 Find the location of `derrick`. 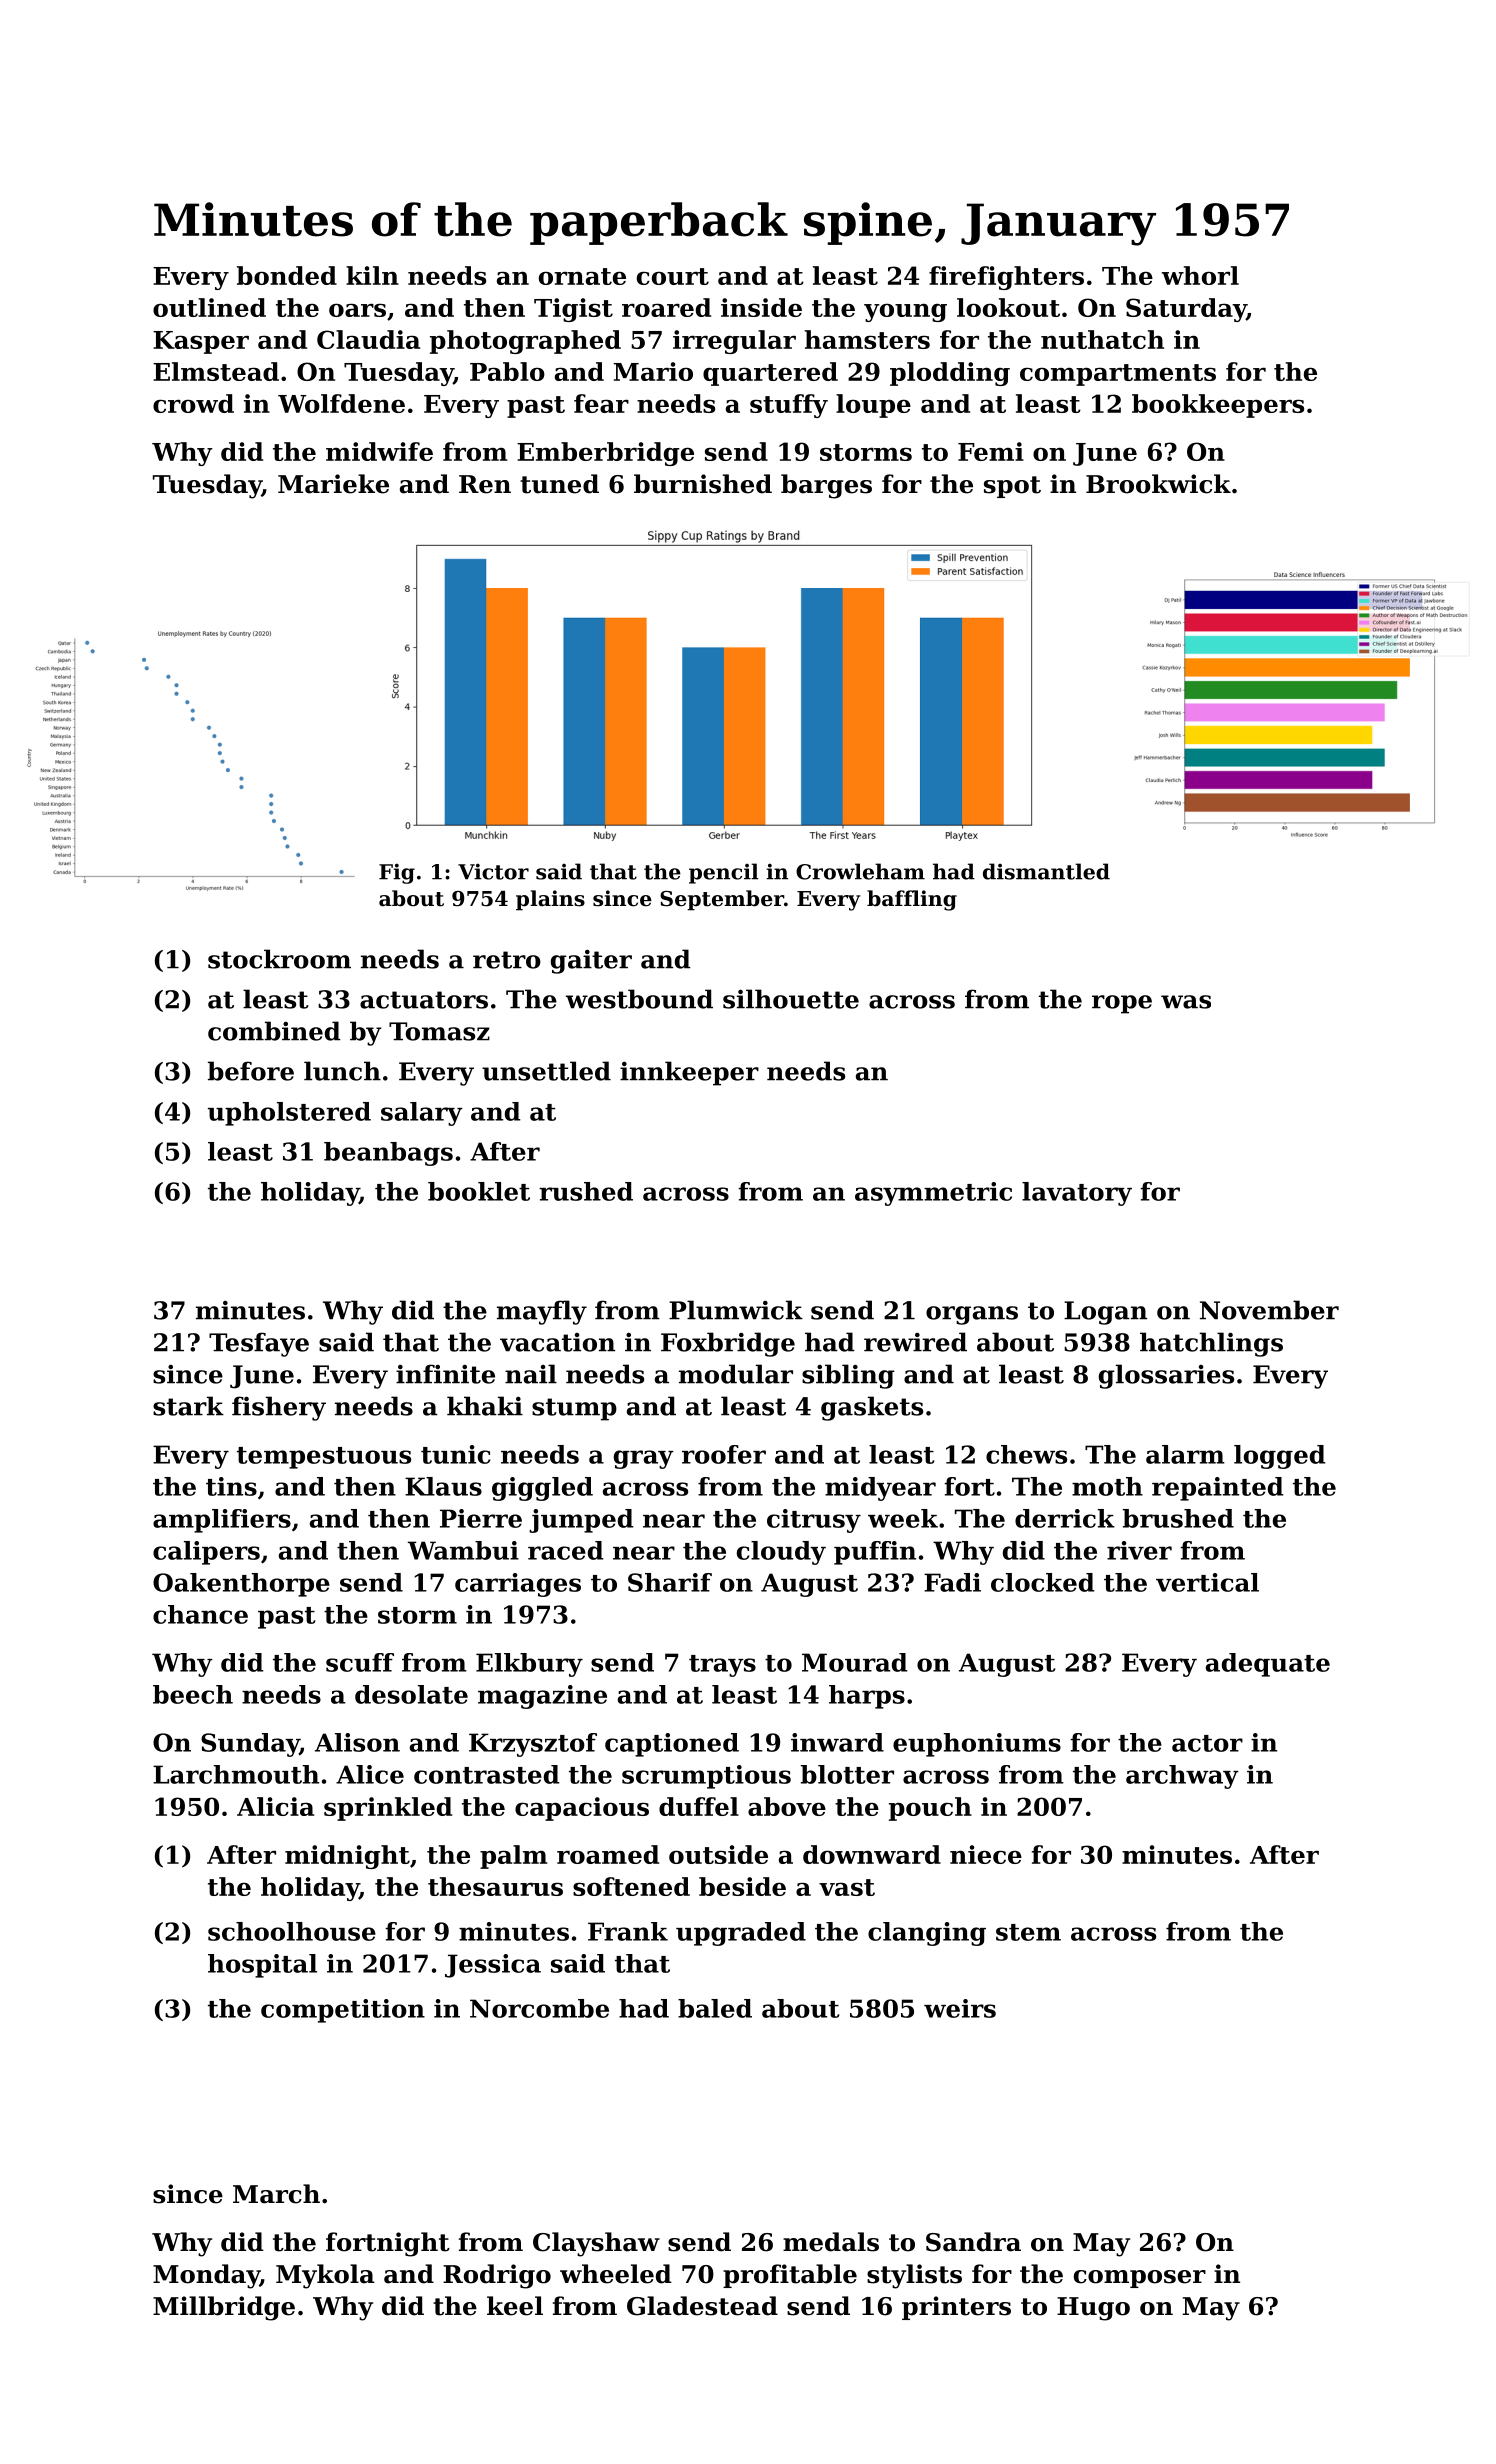

derrick is located at coordinates (1065, 1518).
